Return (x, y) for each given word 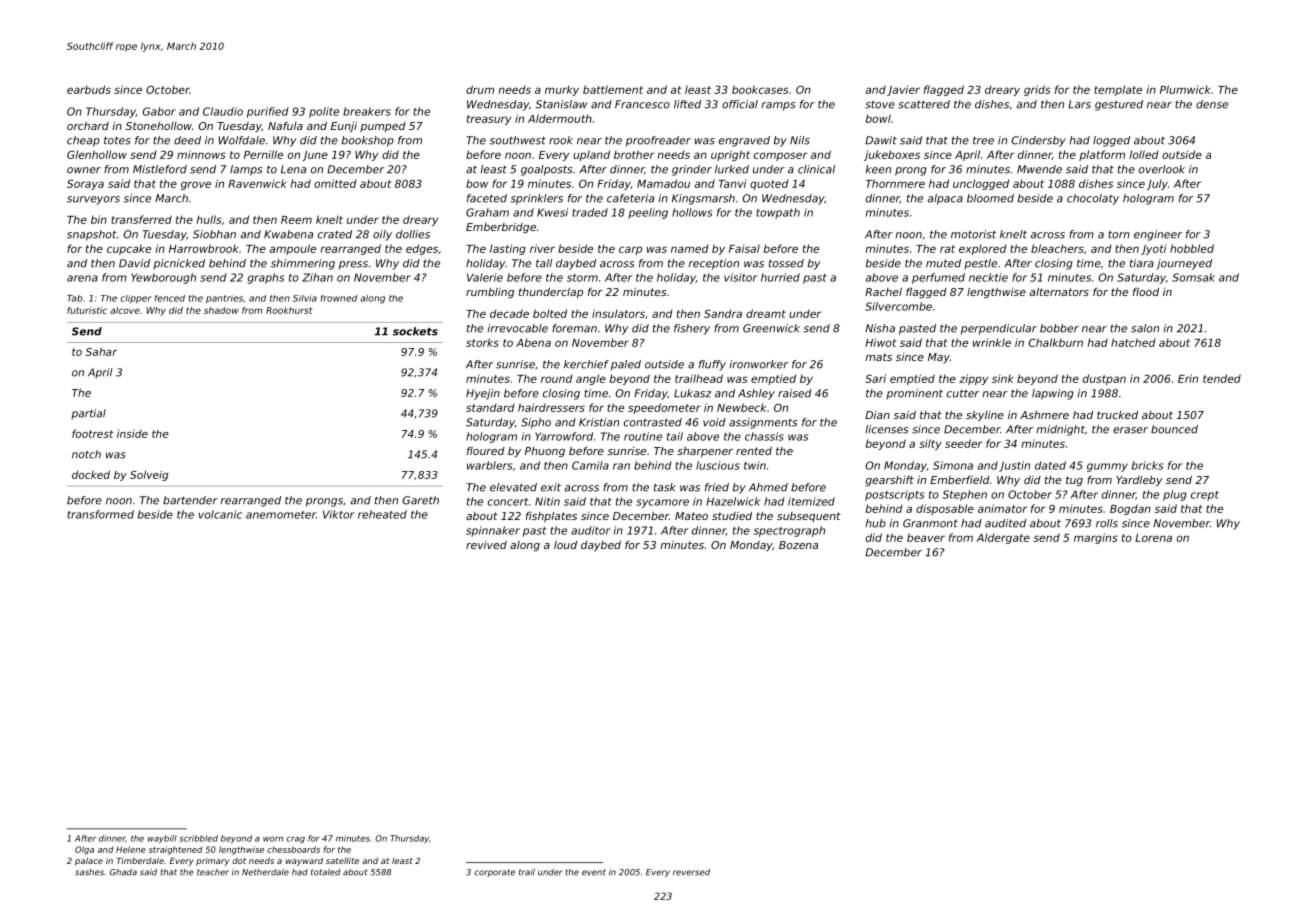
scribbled (198, 838)
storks (482, 342)
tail (675, 436)
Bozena (798, 545)
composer (781, 156)
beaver (926, 537)
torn (1119, 234)
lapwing (1053, 394)
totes (117, 140)
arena (82, 278)
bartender (190, 500)
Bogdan (1130, 509)
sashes (89, 872)
